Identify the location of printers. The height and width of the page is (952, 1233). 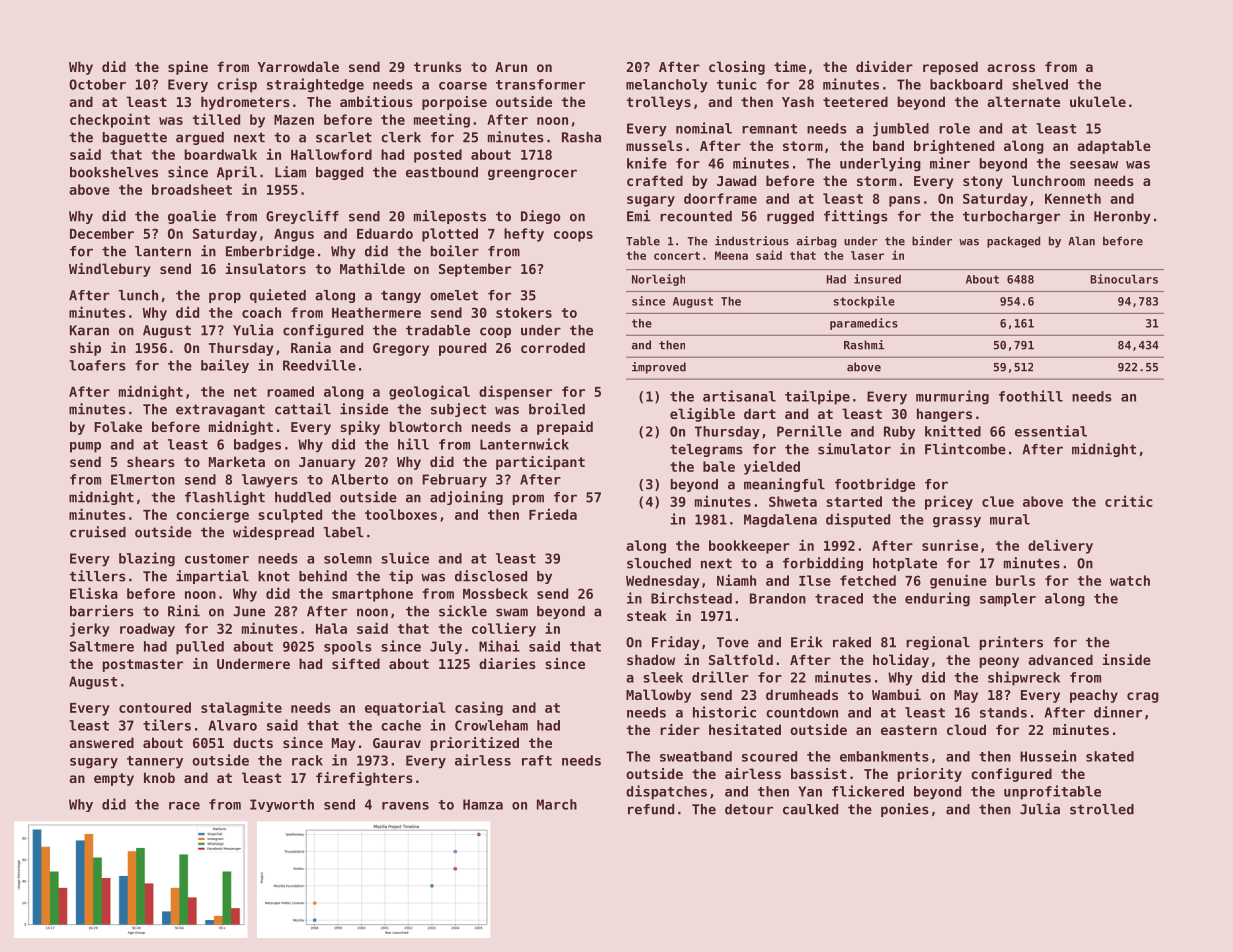
(1011, 643).
